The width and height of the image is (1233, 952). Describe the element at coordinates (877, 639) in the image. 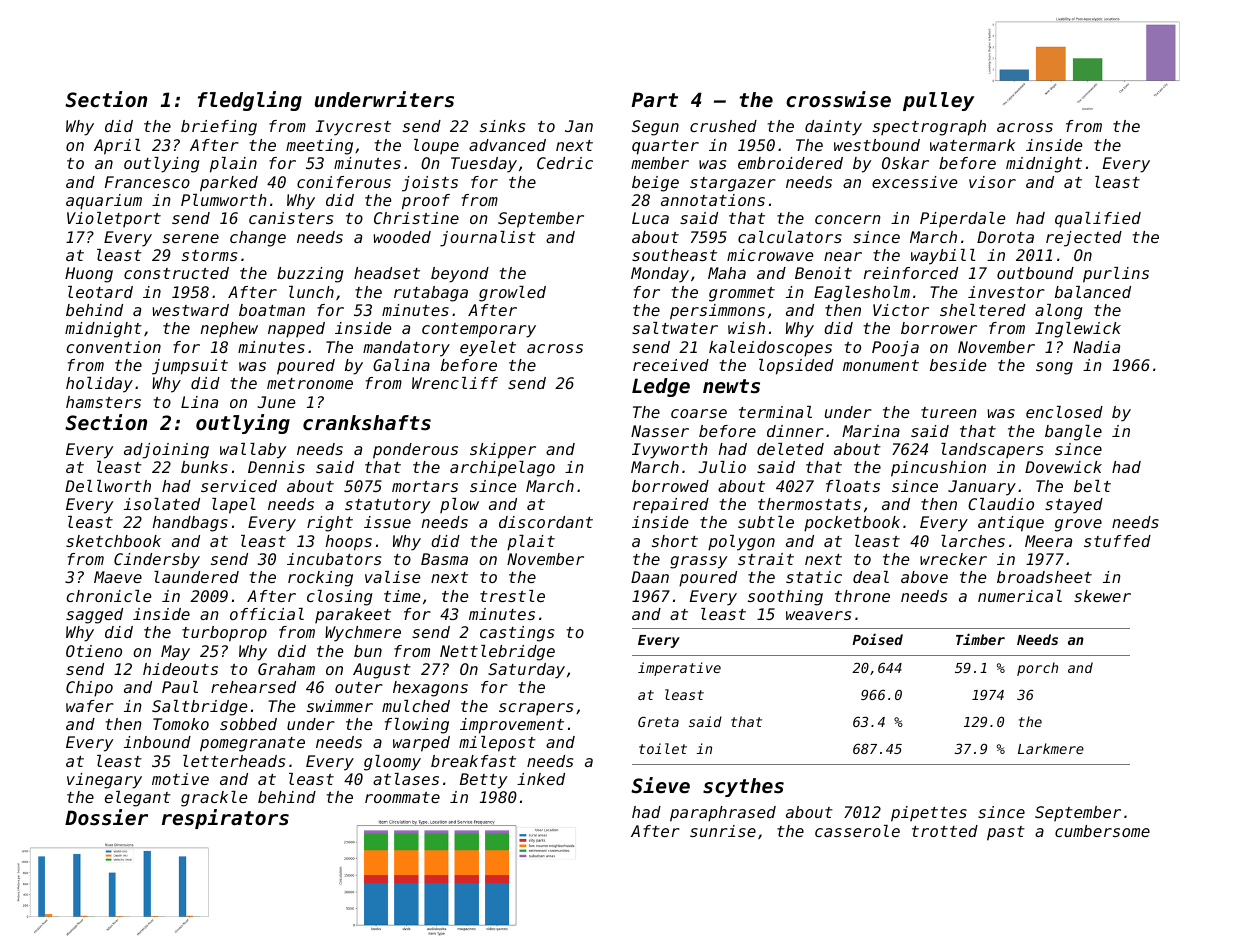

I see `Poised` at that location.
